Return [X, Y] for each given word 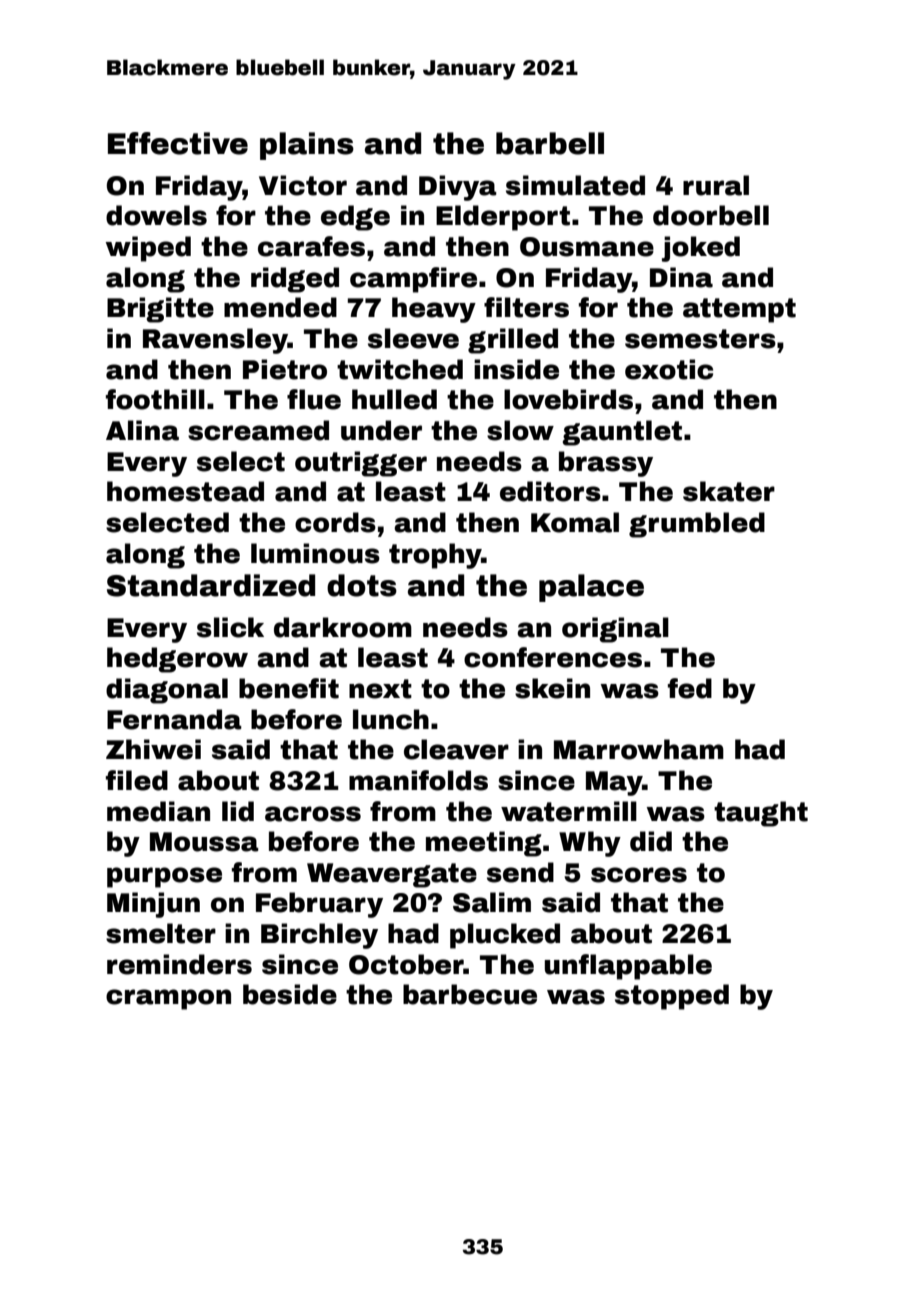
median [158, 811]
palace [591, 588]
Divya [458, 188]
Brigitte [160, 310]
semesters [700, 339]
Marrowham [639, 749]
